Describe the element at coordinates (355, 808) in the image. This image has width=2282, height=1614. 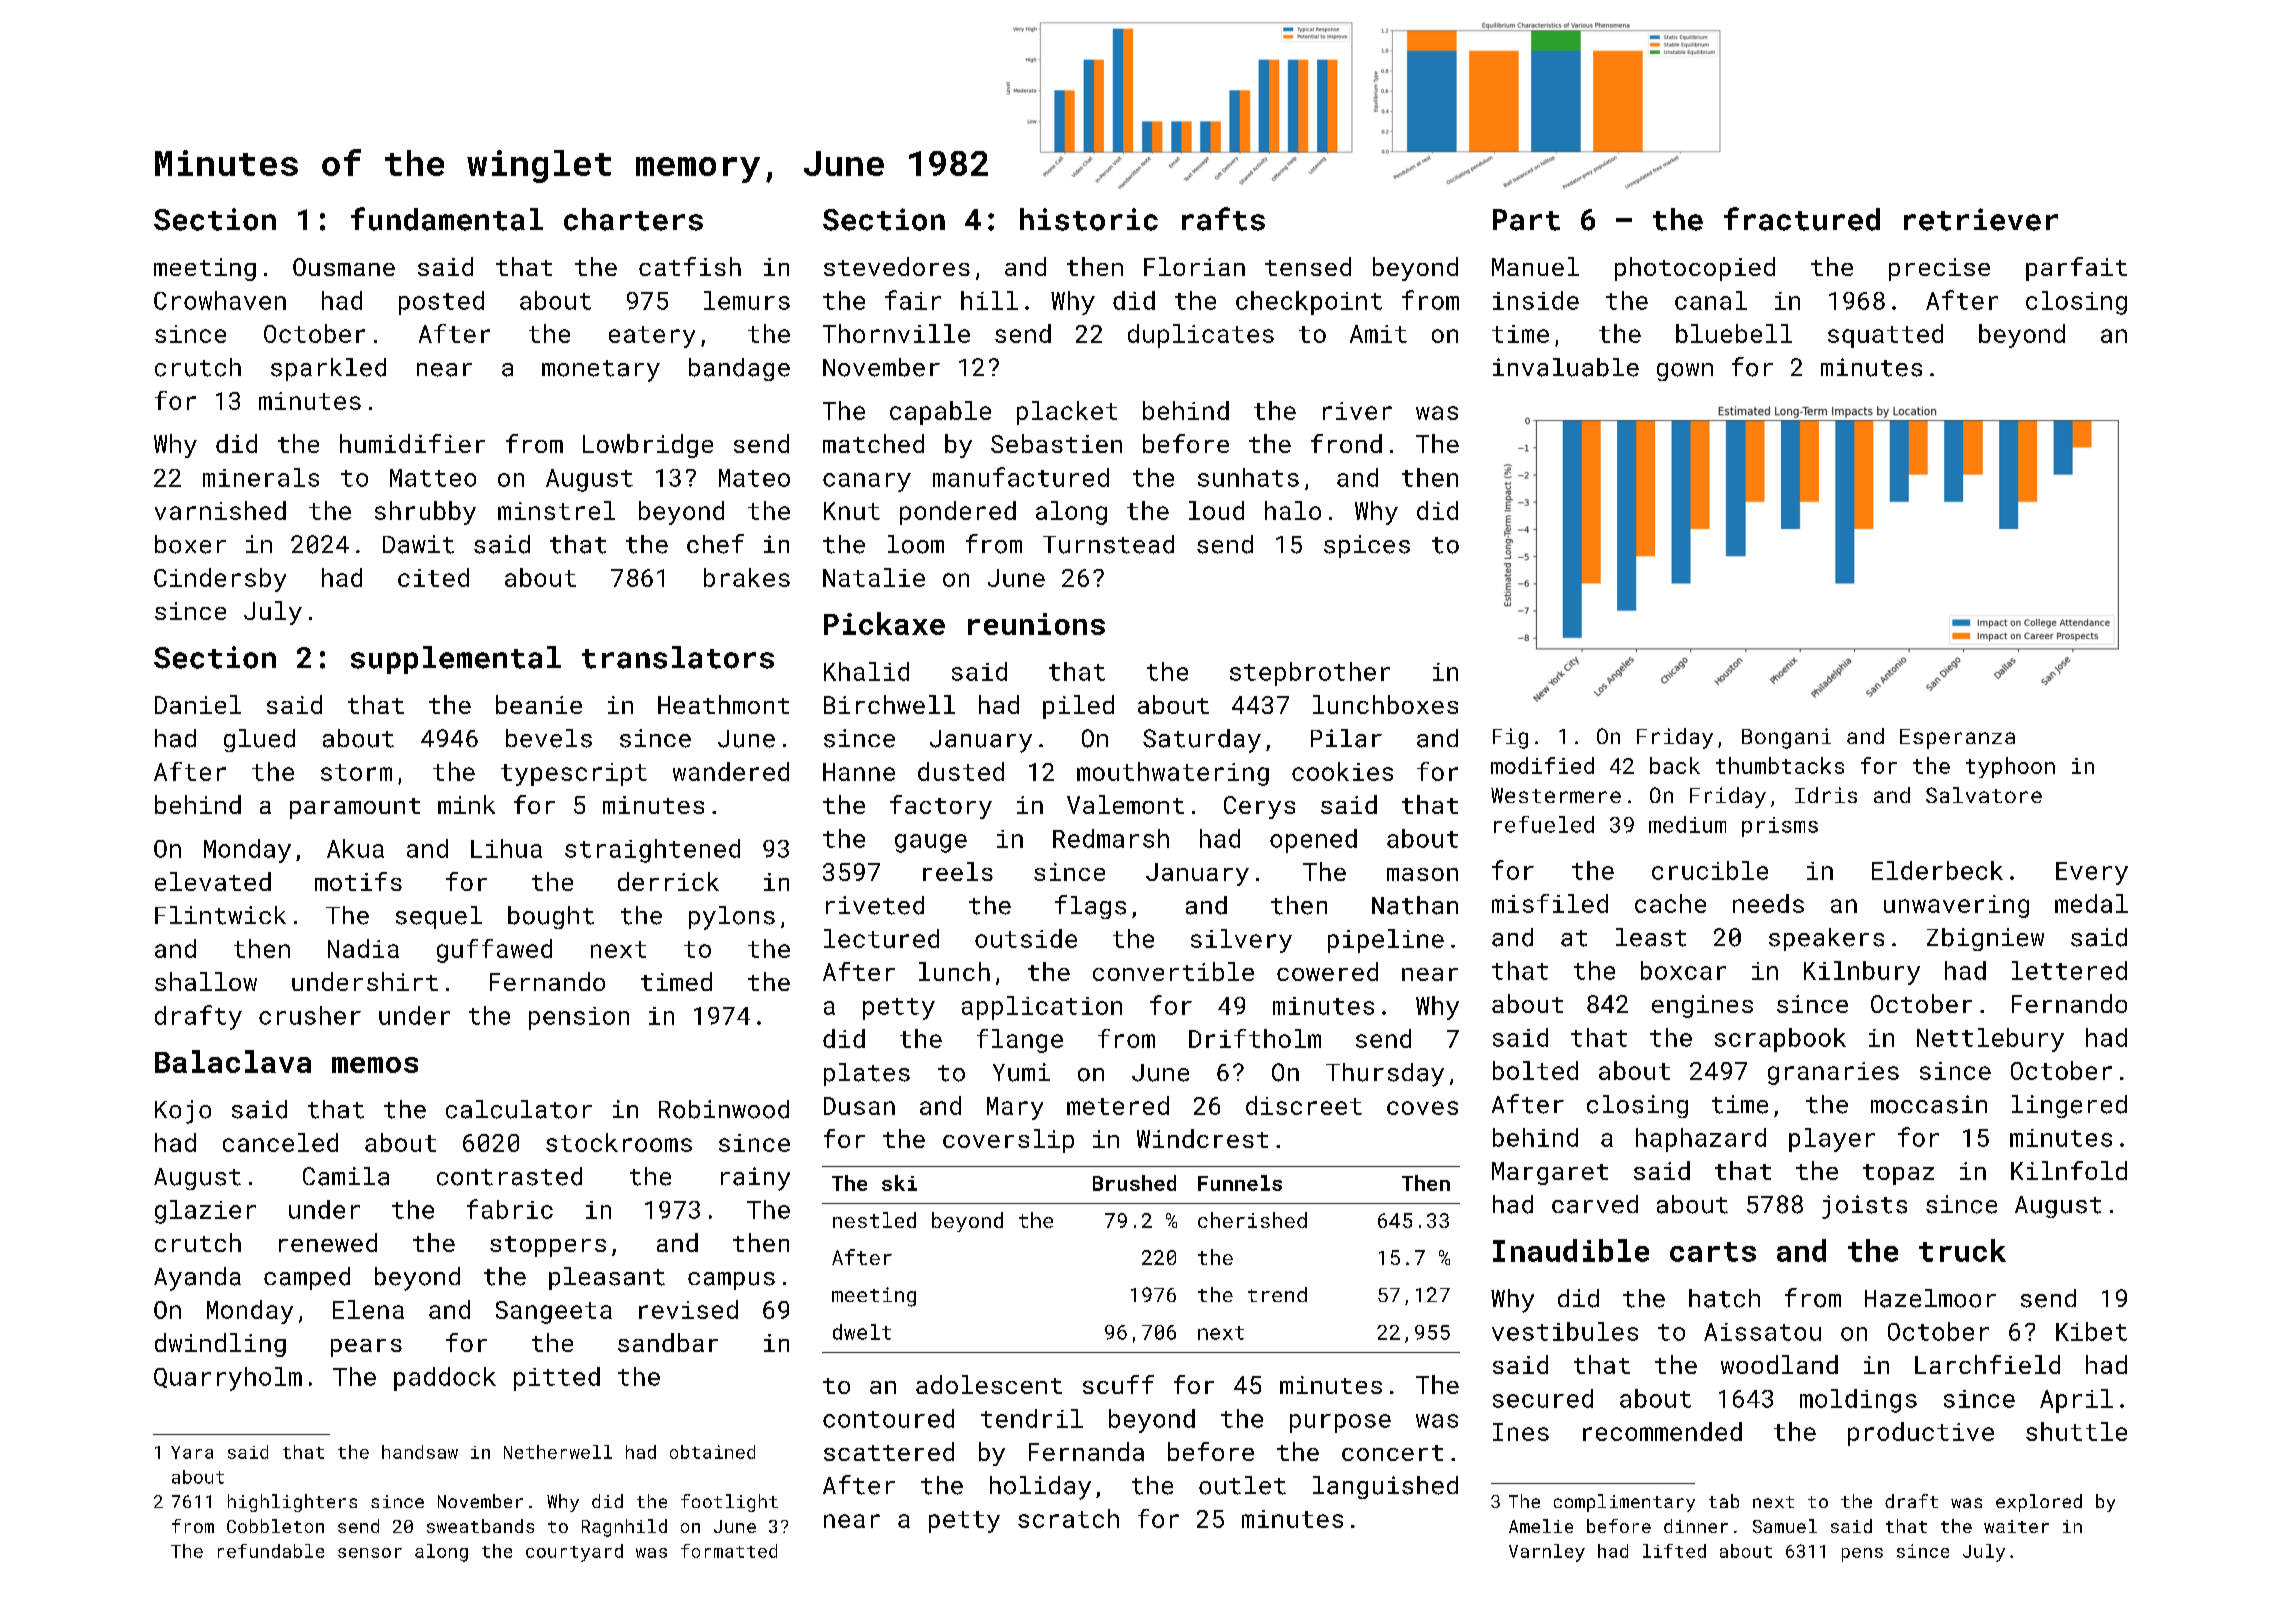
I see `paramount` at that location.
